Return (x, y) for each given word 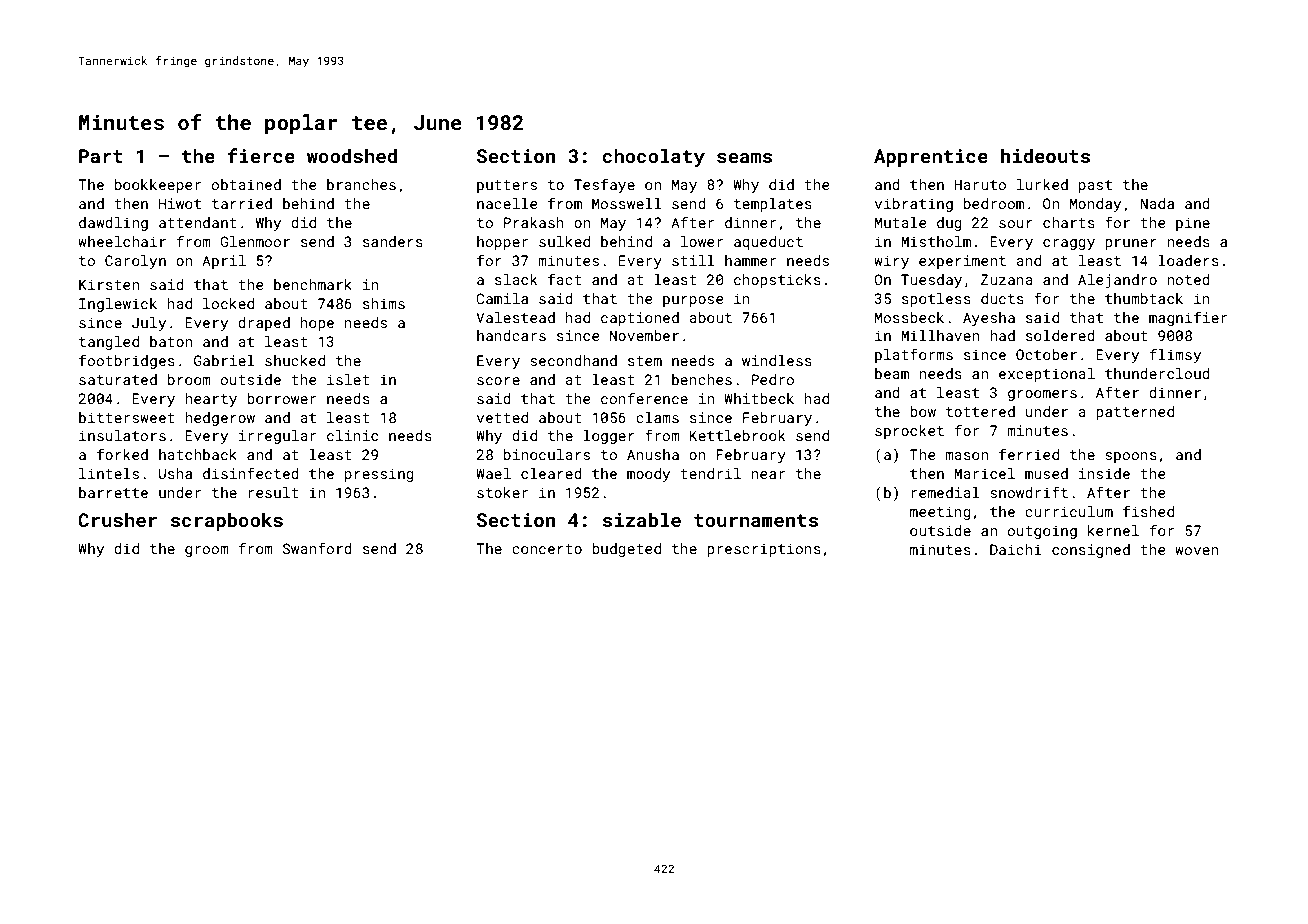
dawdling (113, 224)
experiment (962, 262)
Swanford (317, 548)
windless (777, 360)
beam (892, 373)
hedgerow (220, 419)
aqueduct (768, 243)
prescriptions (764, 550)
